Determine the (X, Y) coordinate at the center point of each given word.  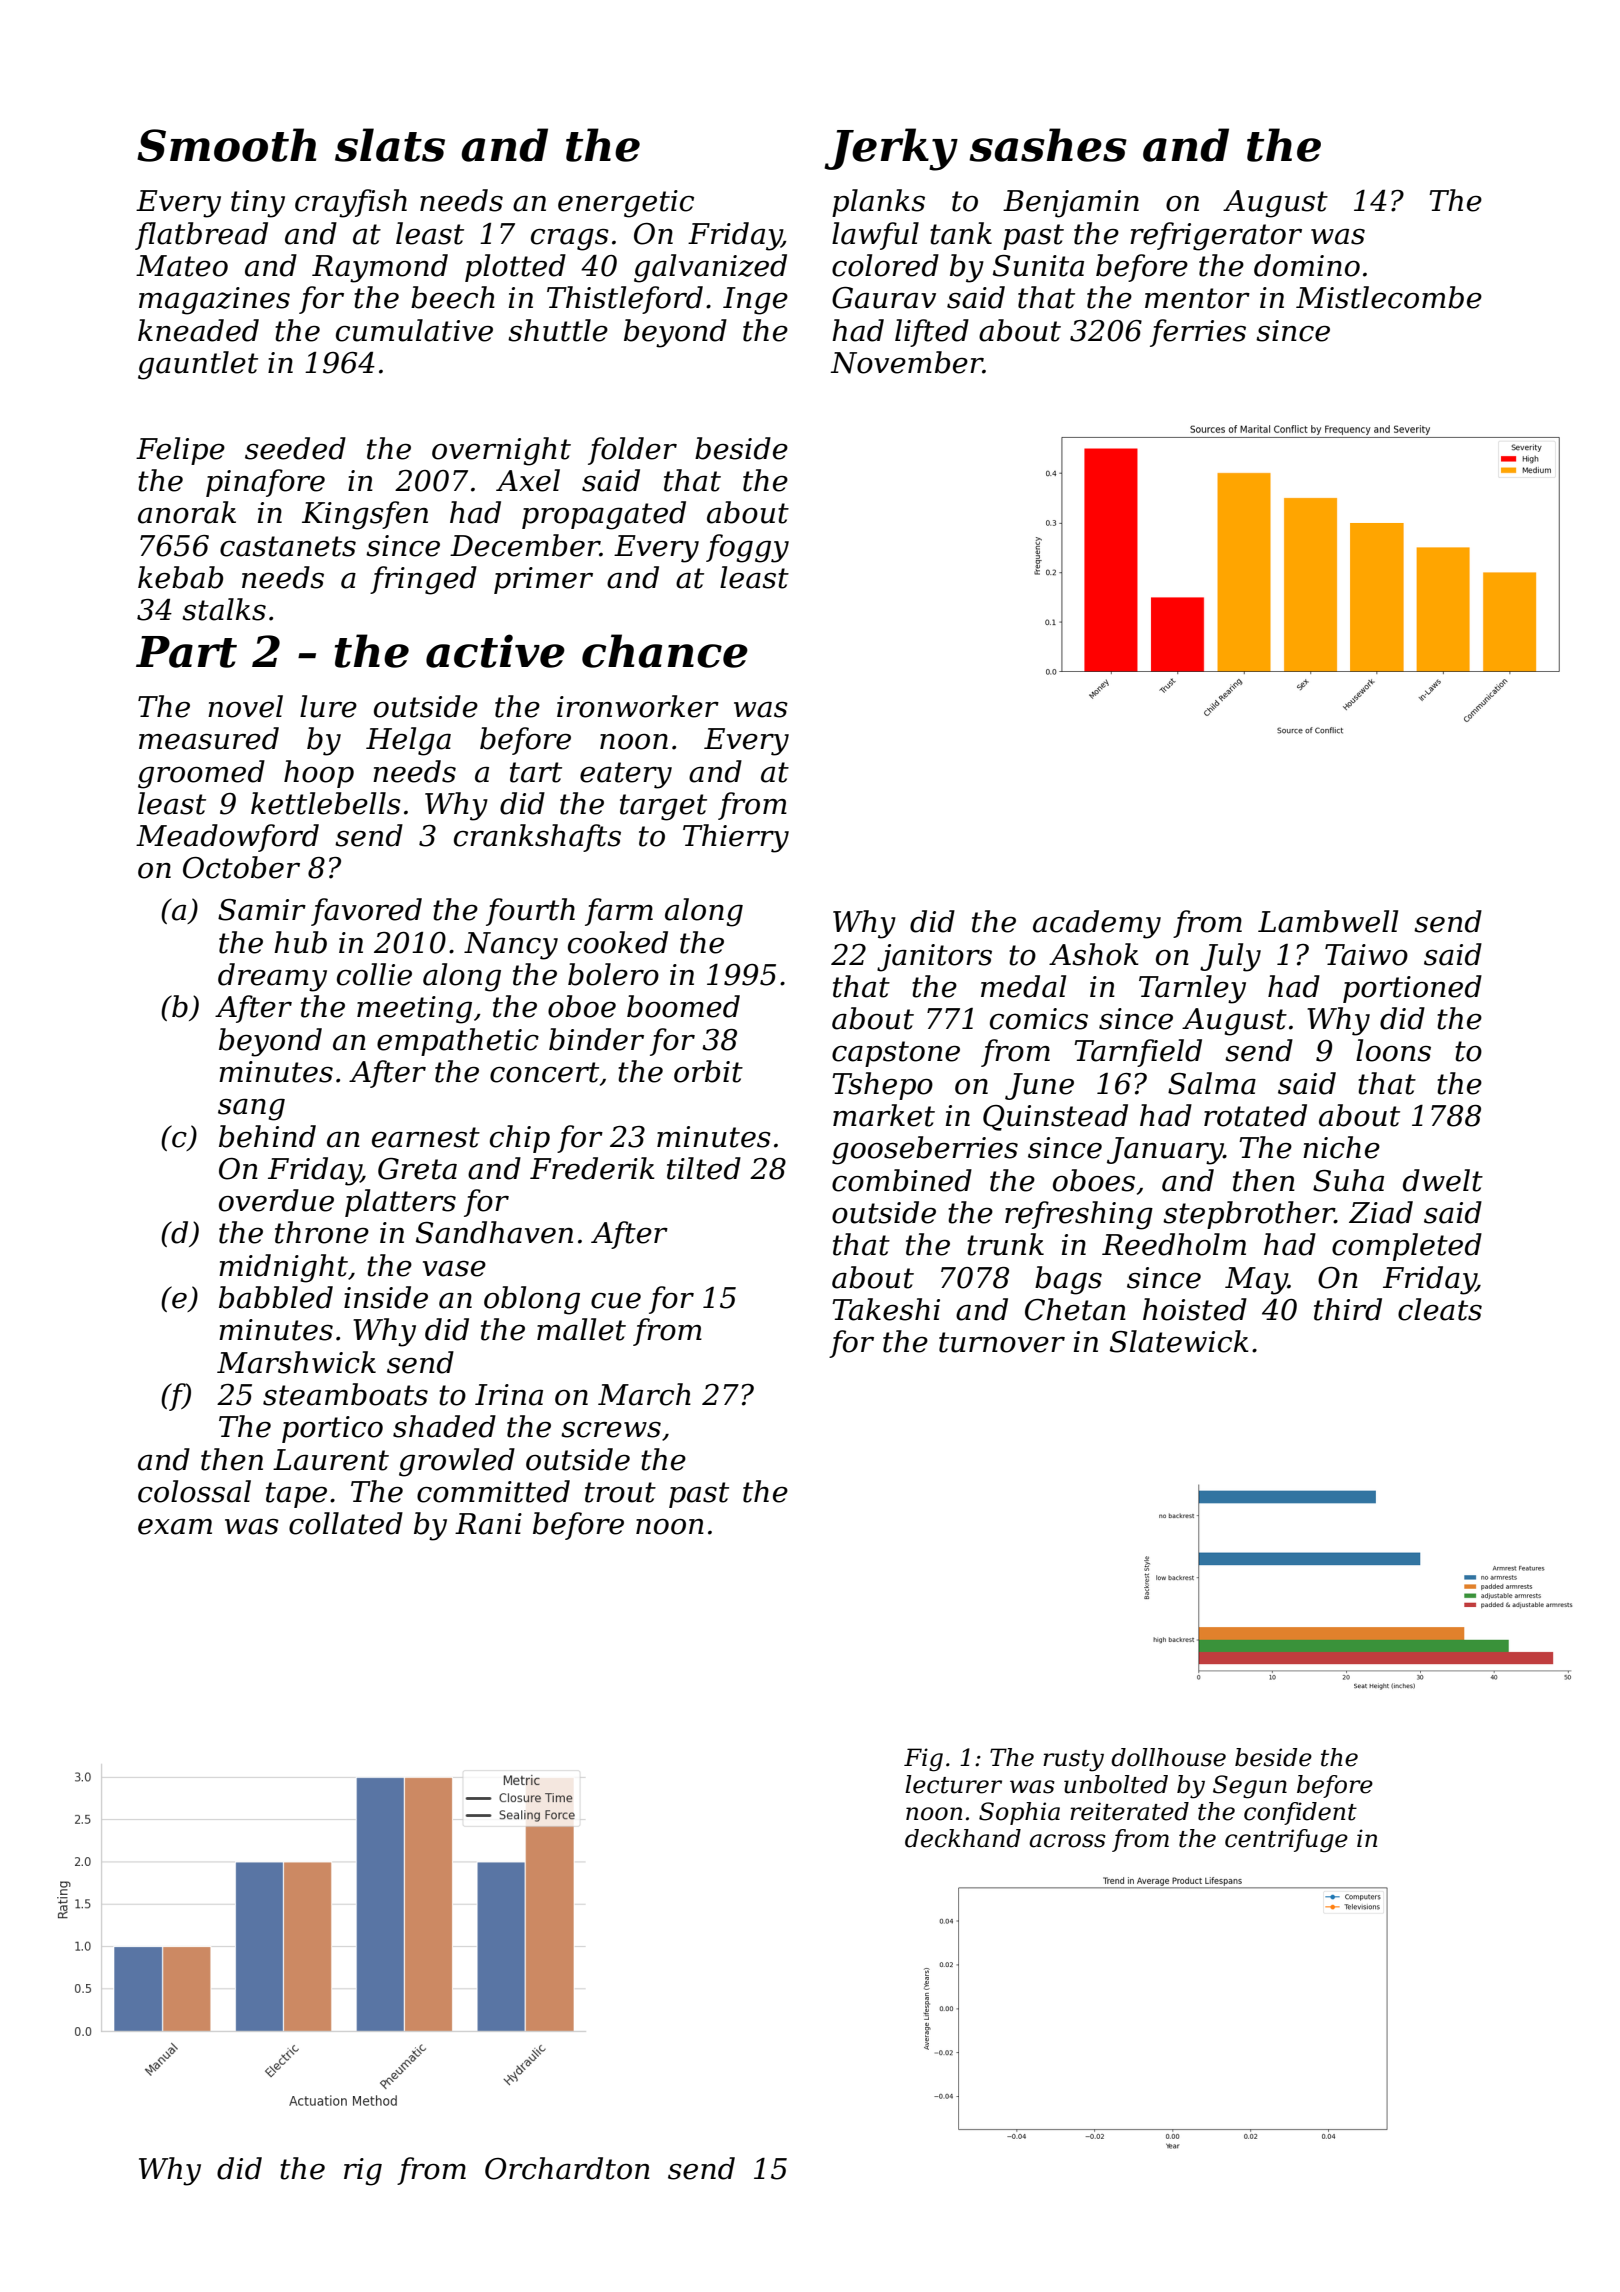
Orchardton (567, 2168)
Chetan (1075, 1309)
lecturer (953, 1784)
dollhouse (1168, 1757)
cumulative (414, 330)
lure (328, 706)
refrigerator (1216, 236)
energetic (626, 204)
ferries (1198, 333)
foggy (747, 548)
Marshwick (296, 1362)
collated (346, 1523)
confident (1300, 1813)
